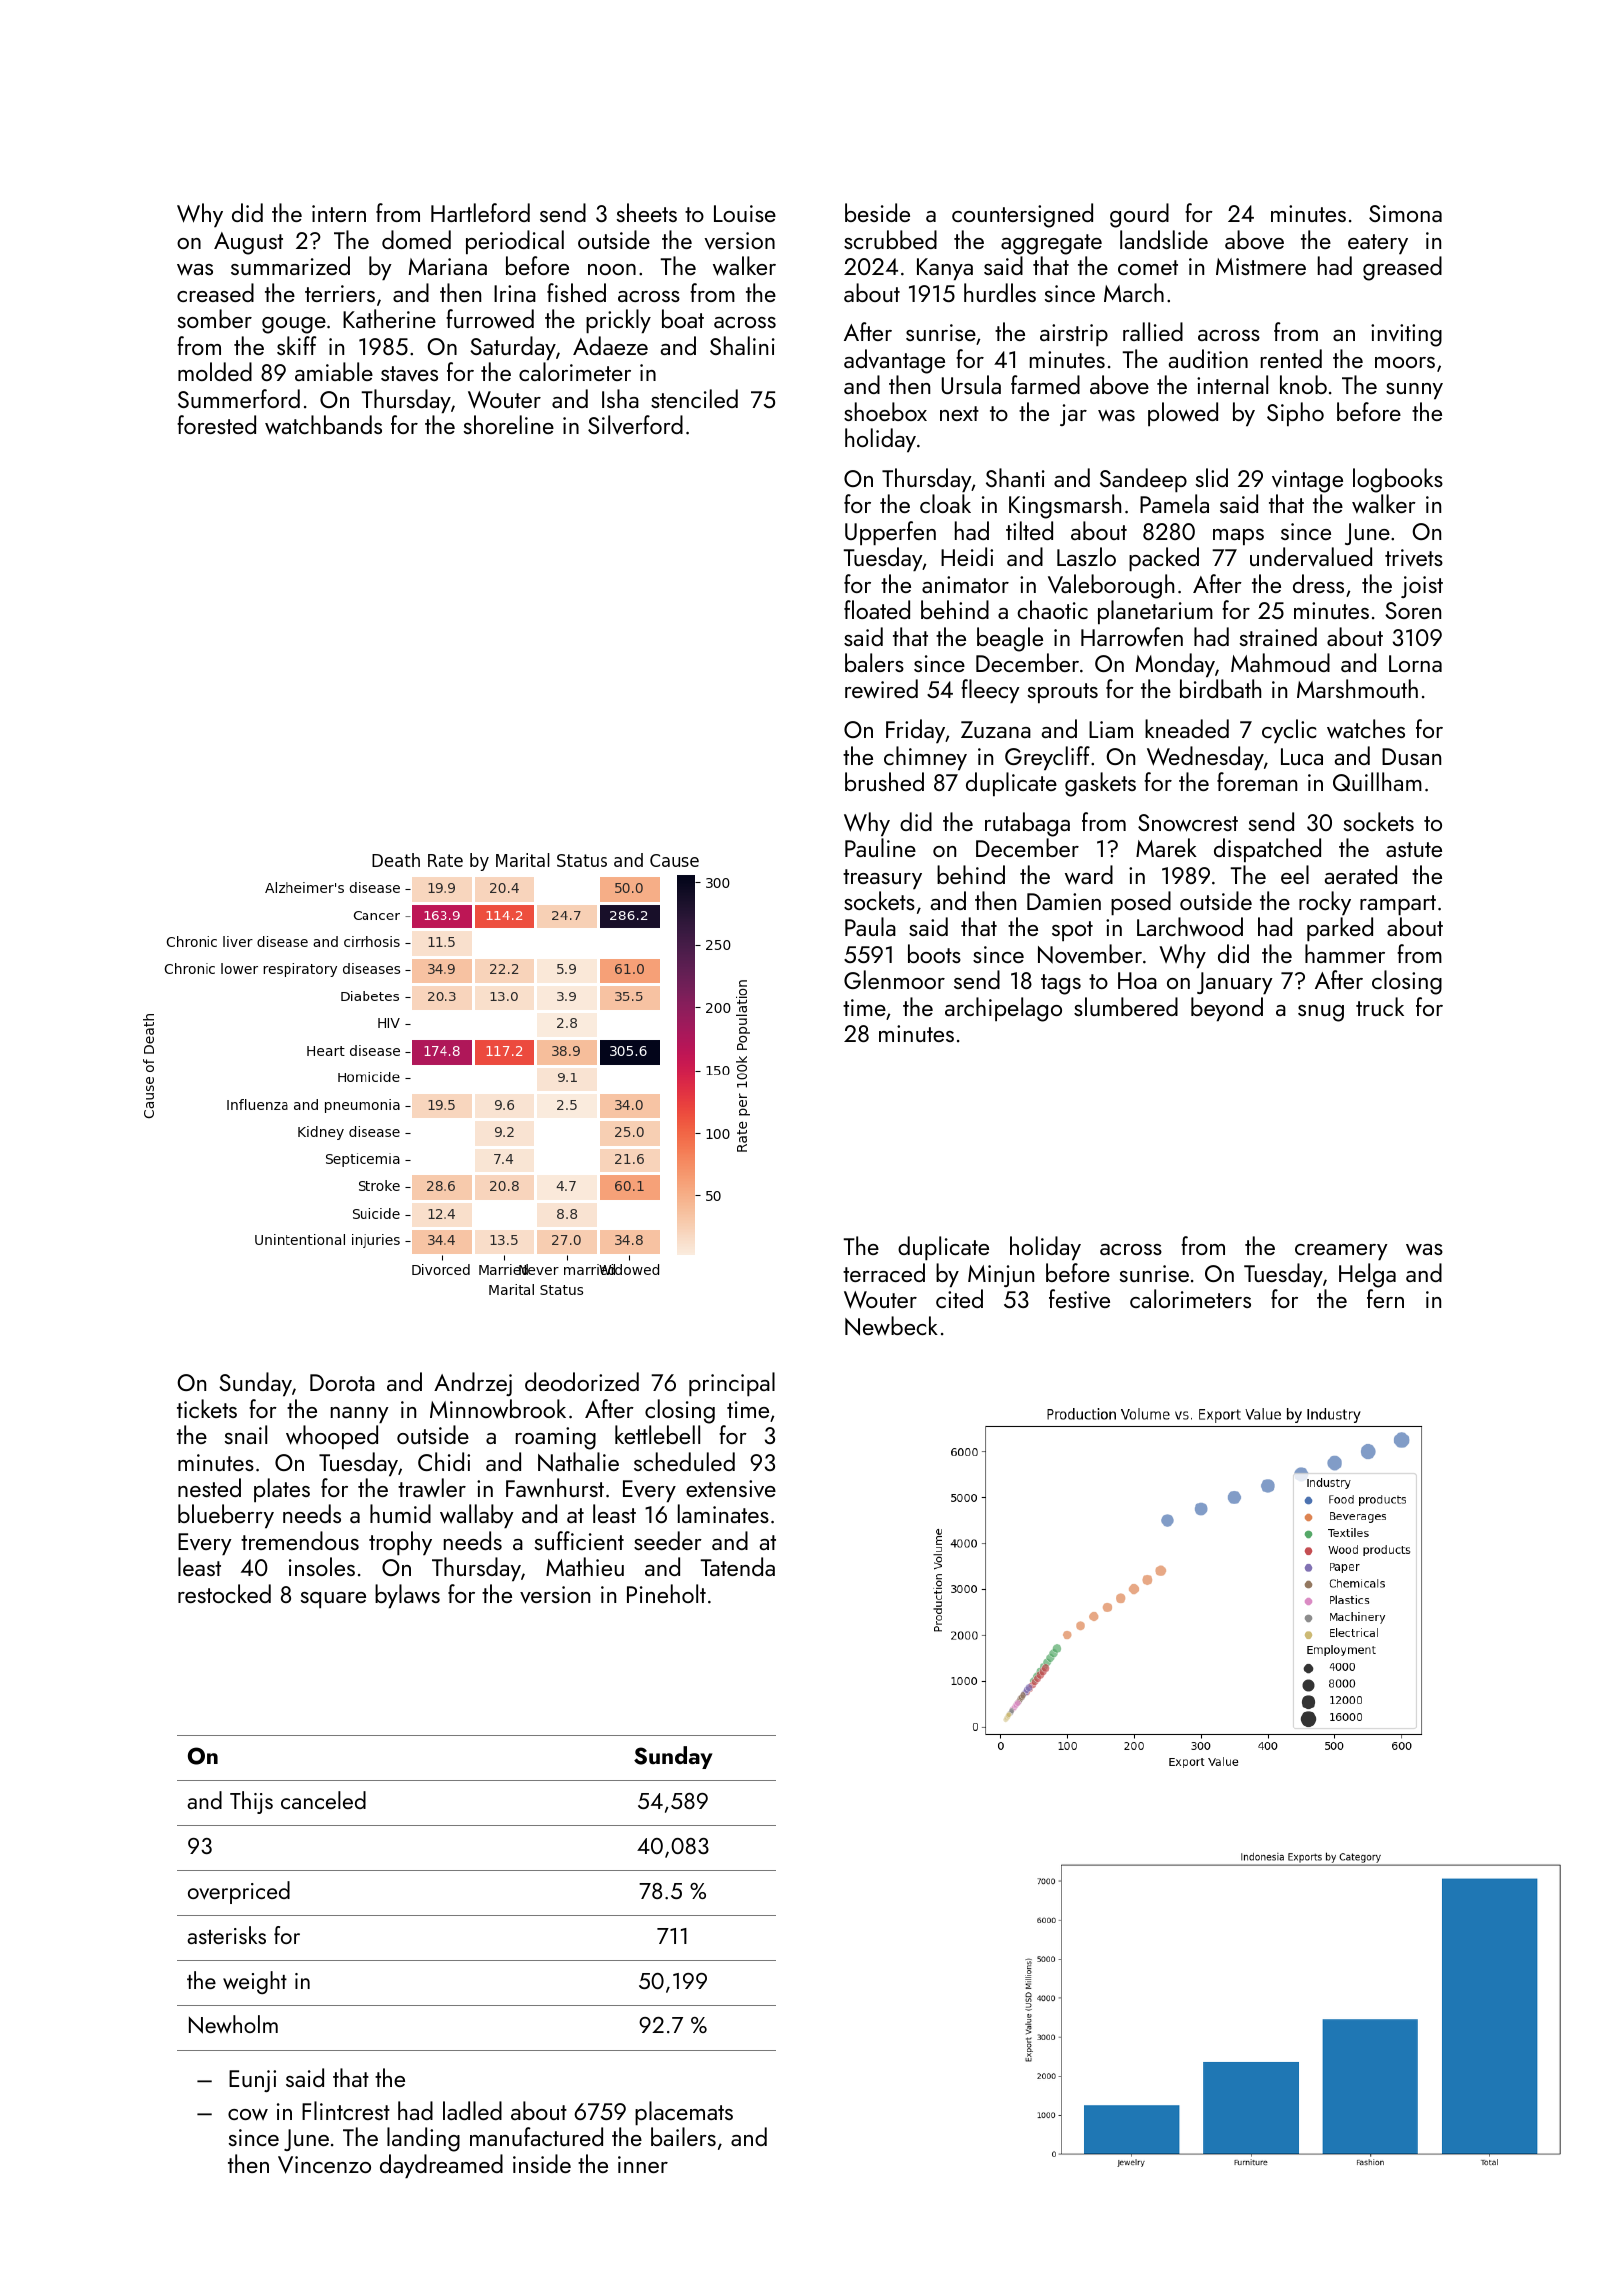 The width and height of the screenshot is (1620, 2292). What do you see at coordinates (959, 1298) in the screenshot?
I see `cited` at bounding box center [959, 1298].
